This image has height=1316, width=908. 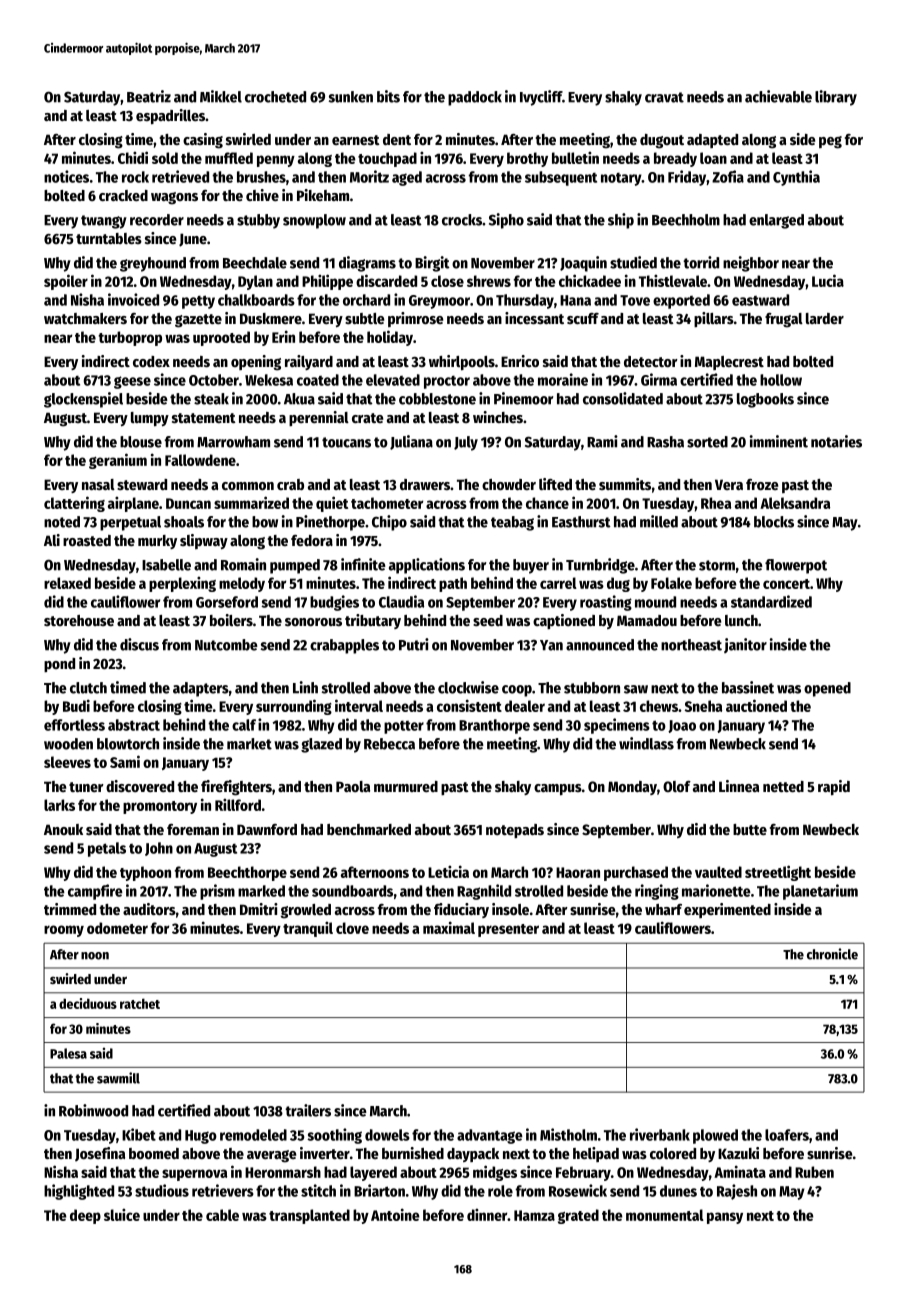 I want to click on incessant, so click(x=534, y=318).
